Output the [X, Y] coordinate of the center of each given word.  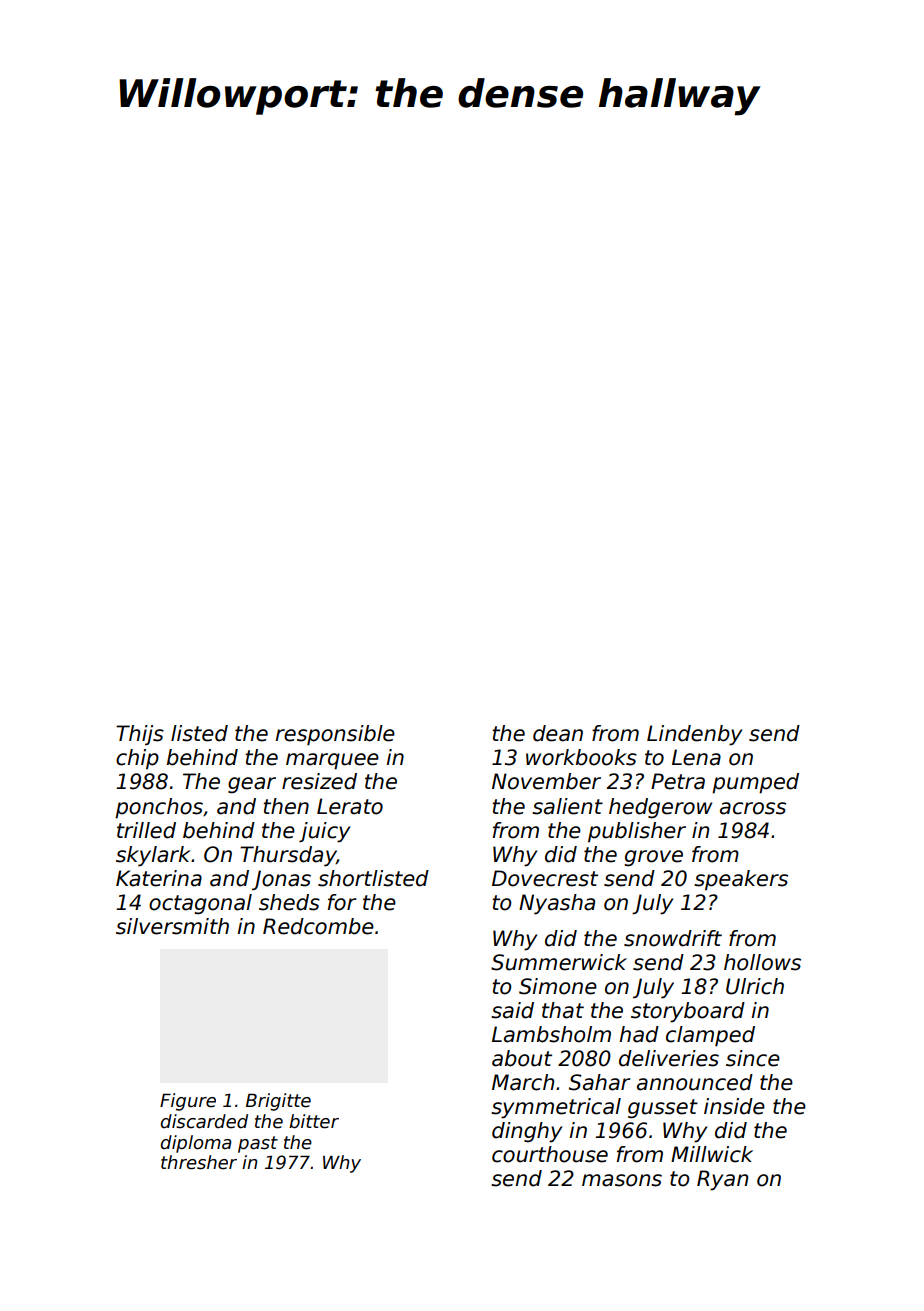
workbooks [581, 757]
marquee [332, 761]
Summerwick [559, 962]
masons [622, 1180]
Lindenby [694, 735]
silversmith [172, 926]
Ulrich [755, 986]
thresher [199, 1162]
